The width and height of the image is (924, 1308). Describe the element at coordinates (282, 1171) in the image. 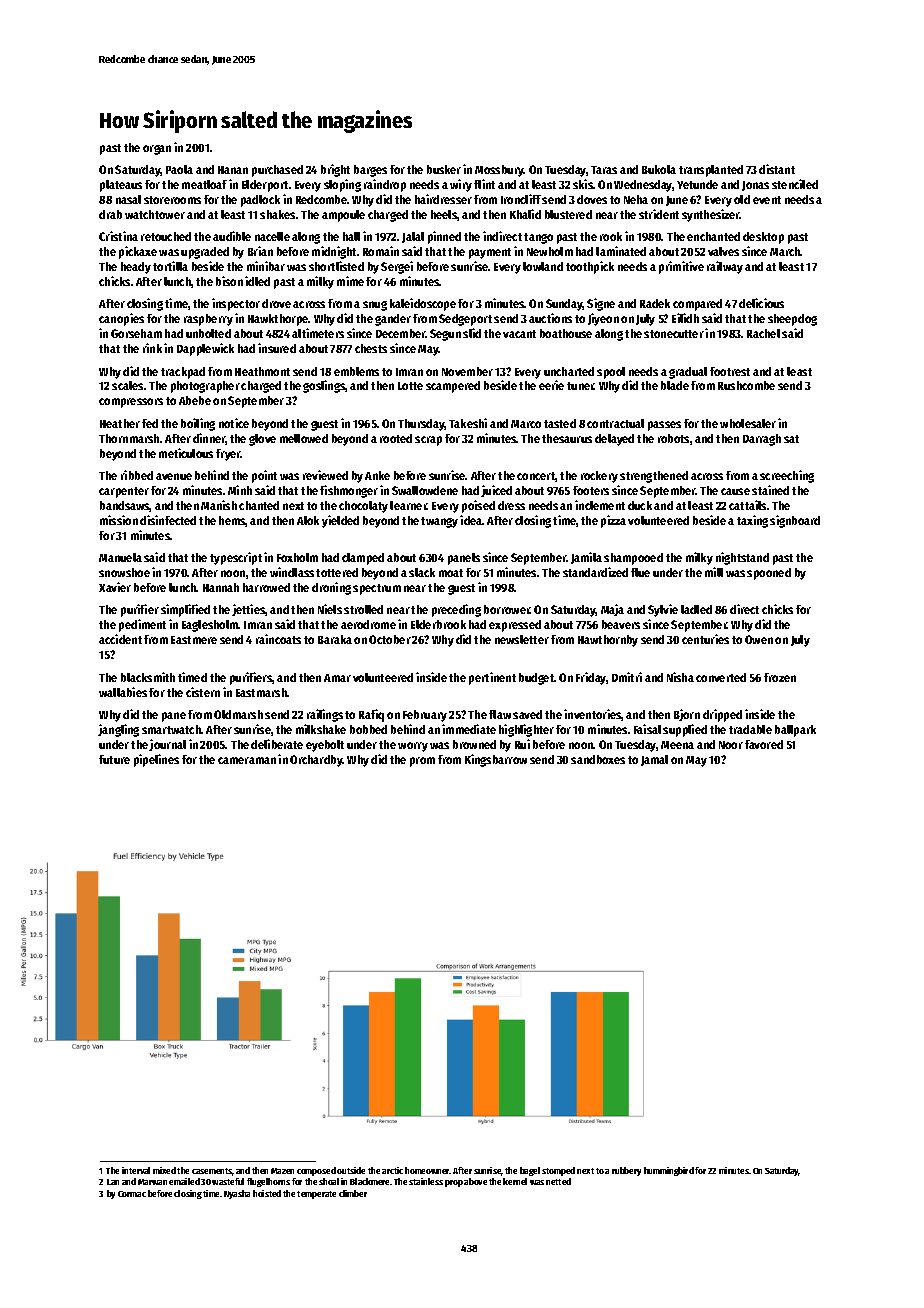

I see `Mazen` at that location.
